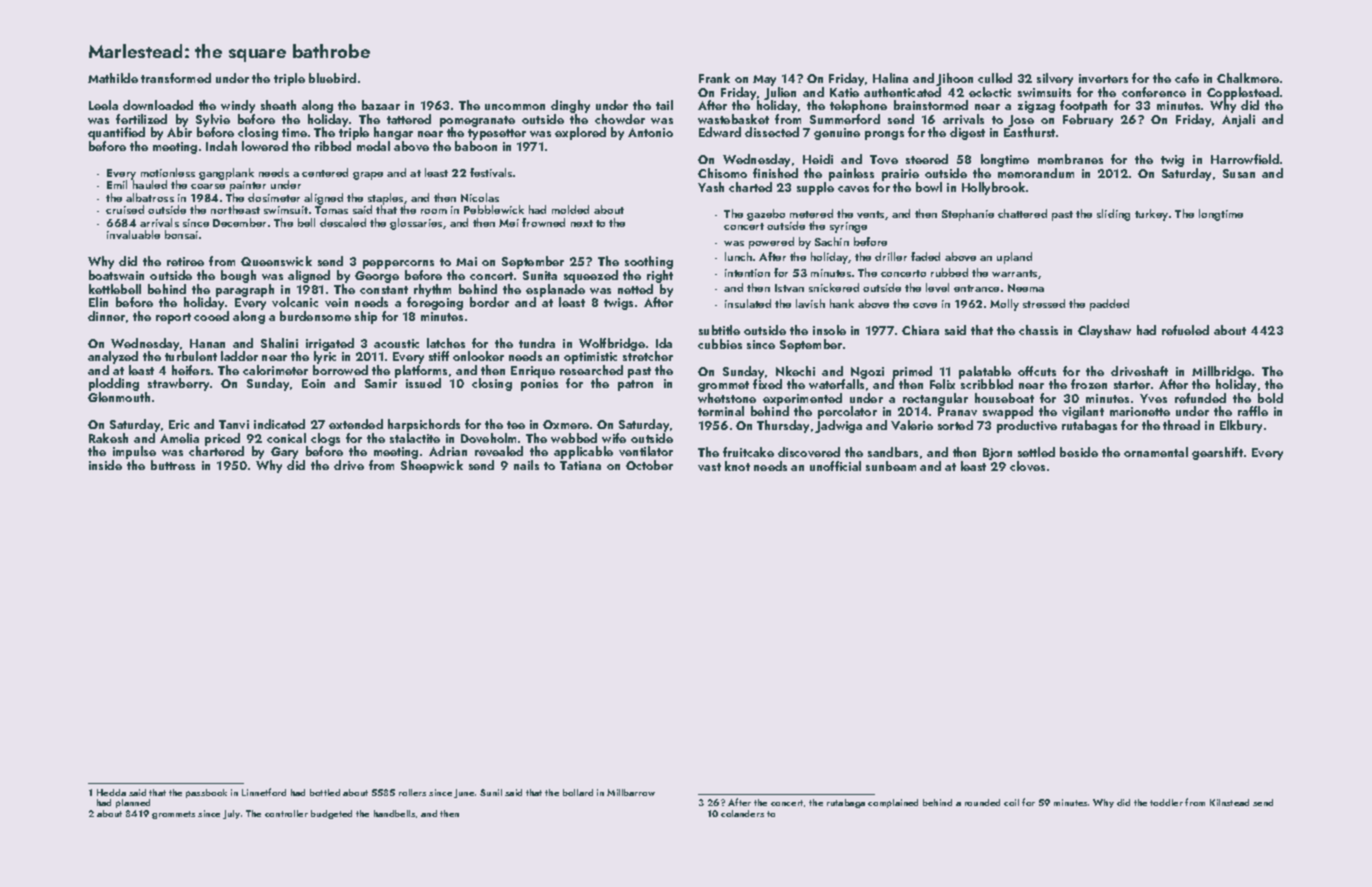 The image size is (1372, 887). What do you see at coordinates (714, 78) in the screenshot?
I see `Frank` at bounding box center [714, 78].
